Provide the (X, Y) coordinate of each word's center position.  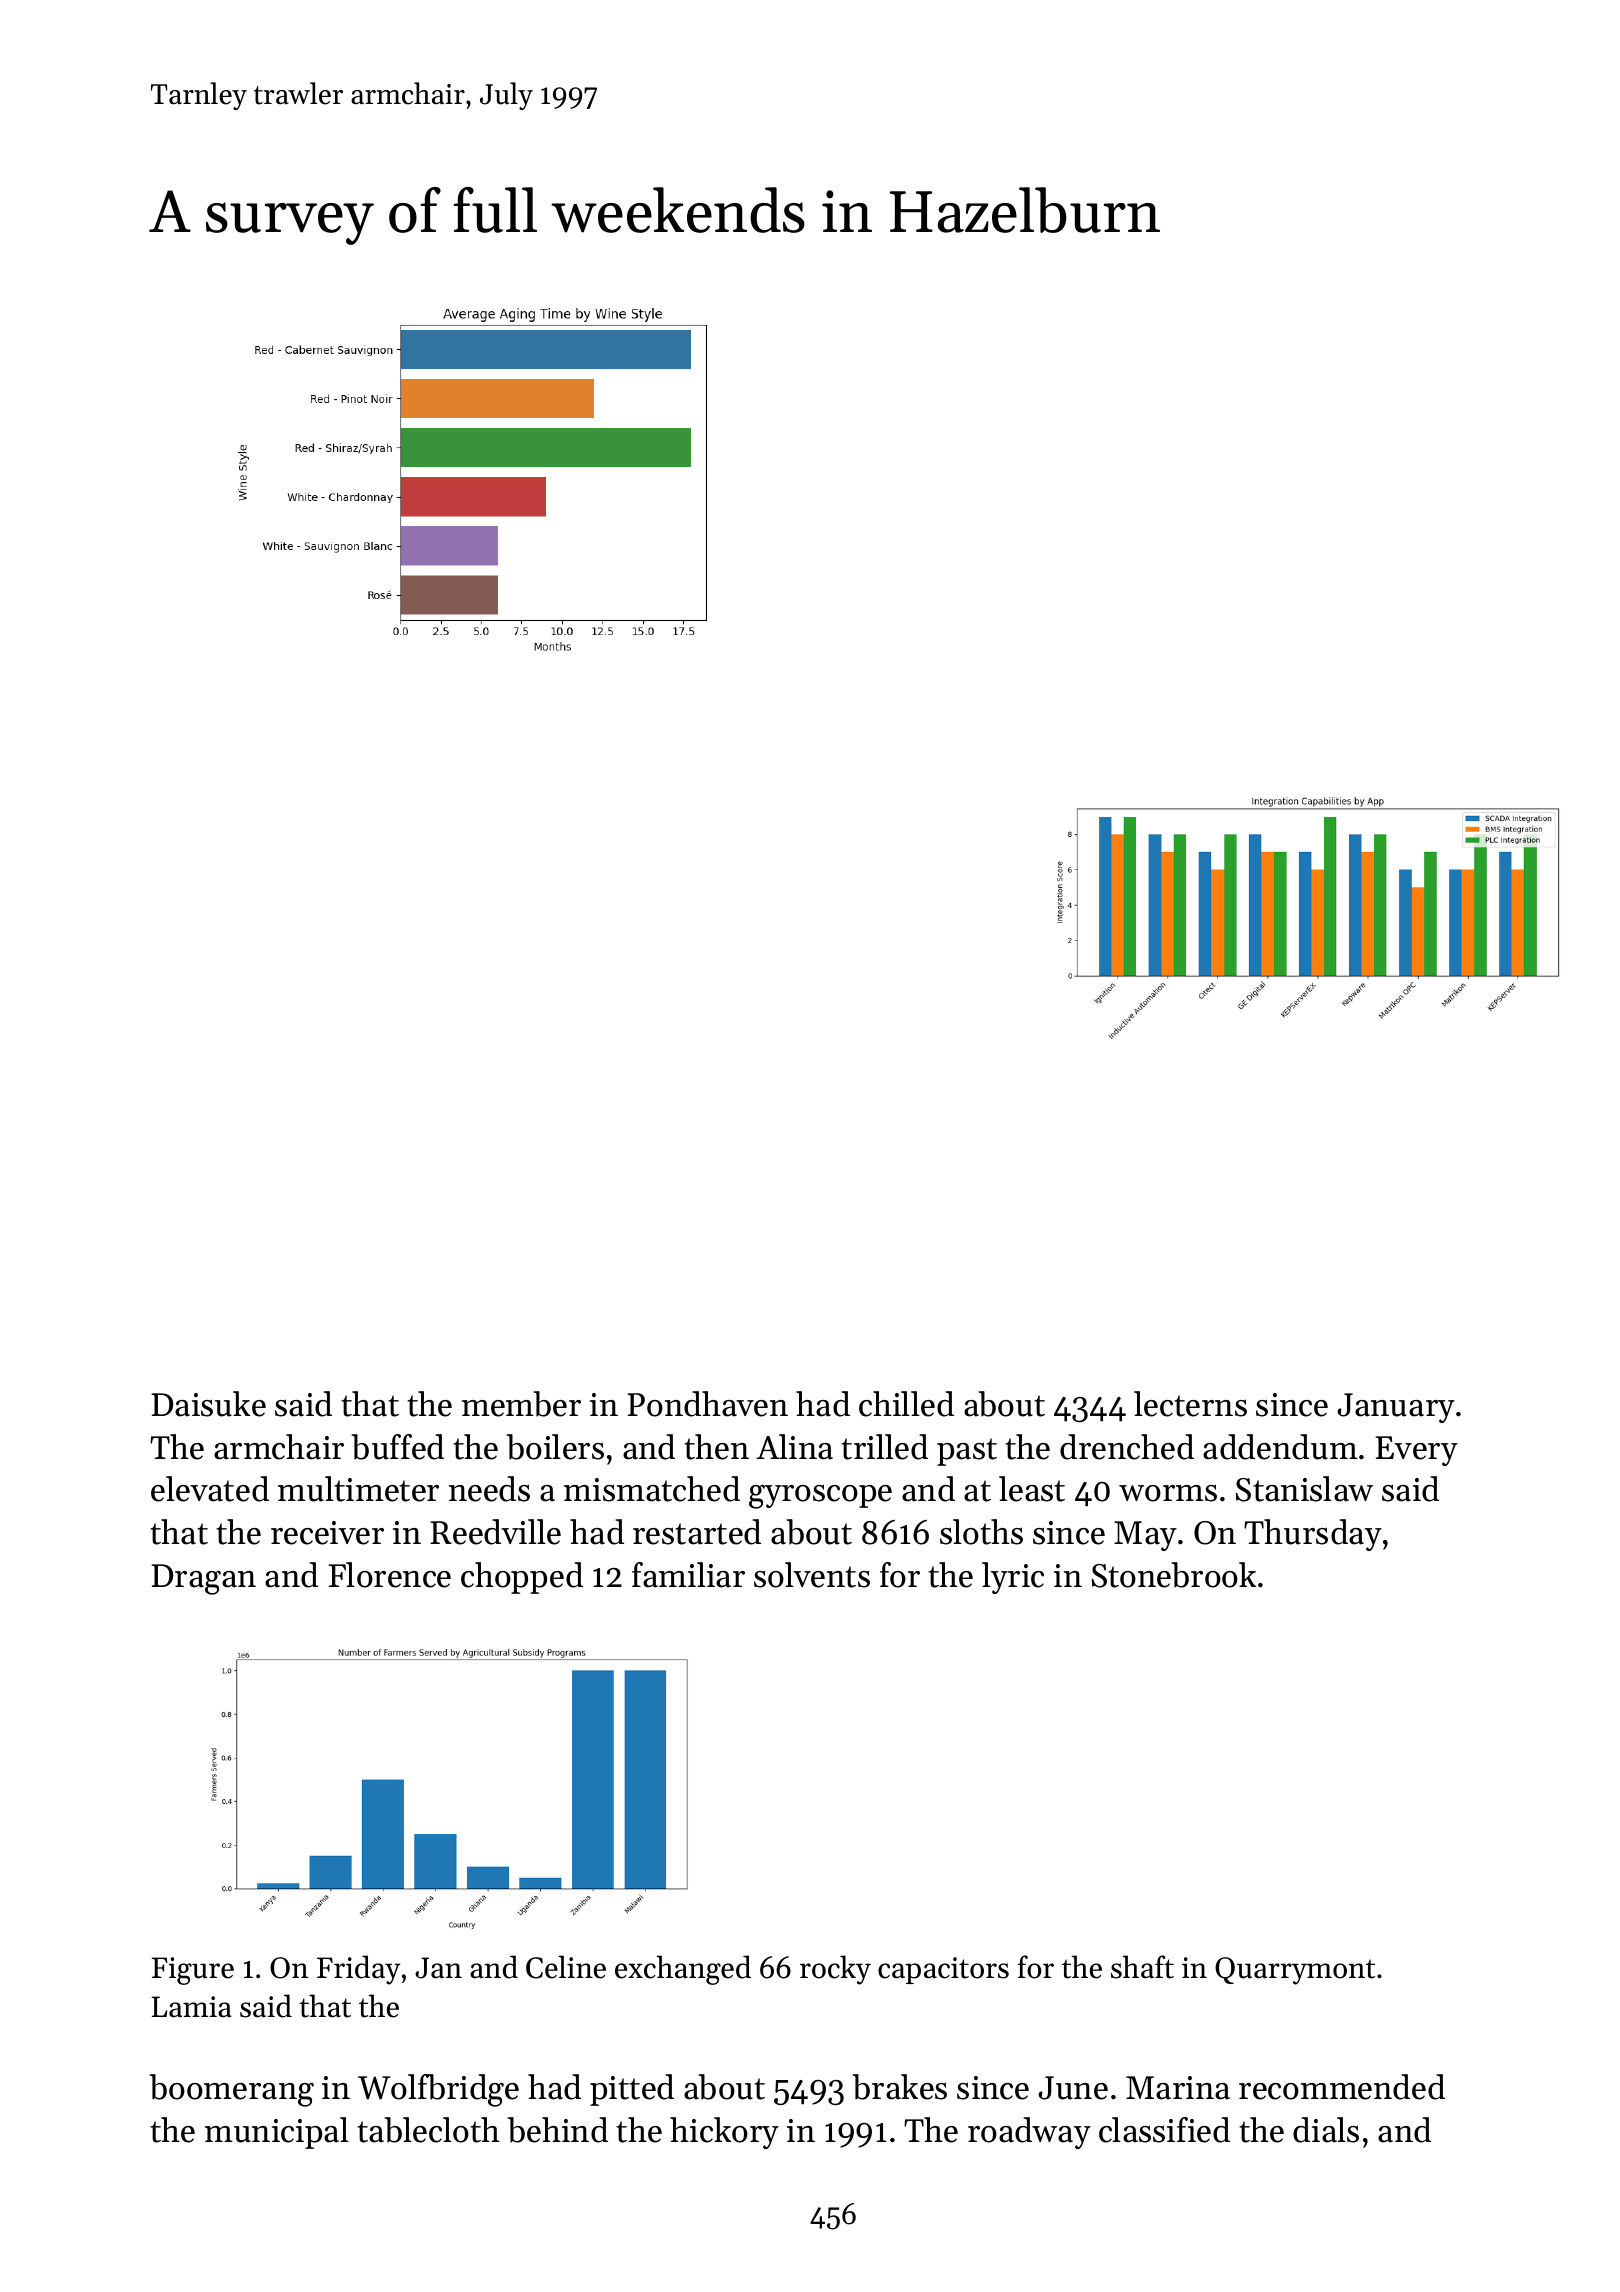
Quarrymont (1295, 1971)
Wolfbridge (438, 2090)
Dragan (203, 1579)
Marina (1178, 2088)
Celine (566, 1967)
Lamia (191, 2007)
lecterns (1190, 1404)
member (521, 1404)
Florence (389, 1575)
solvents (812, 1575)
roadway (1029, 2133)
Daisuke (208, 1404)
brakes (900, 2087)
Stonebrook (1174, 1575)
